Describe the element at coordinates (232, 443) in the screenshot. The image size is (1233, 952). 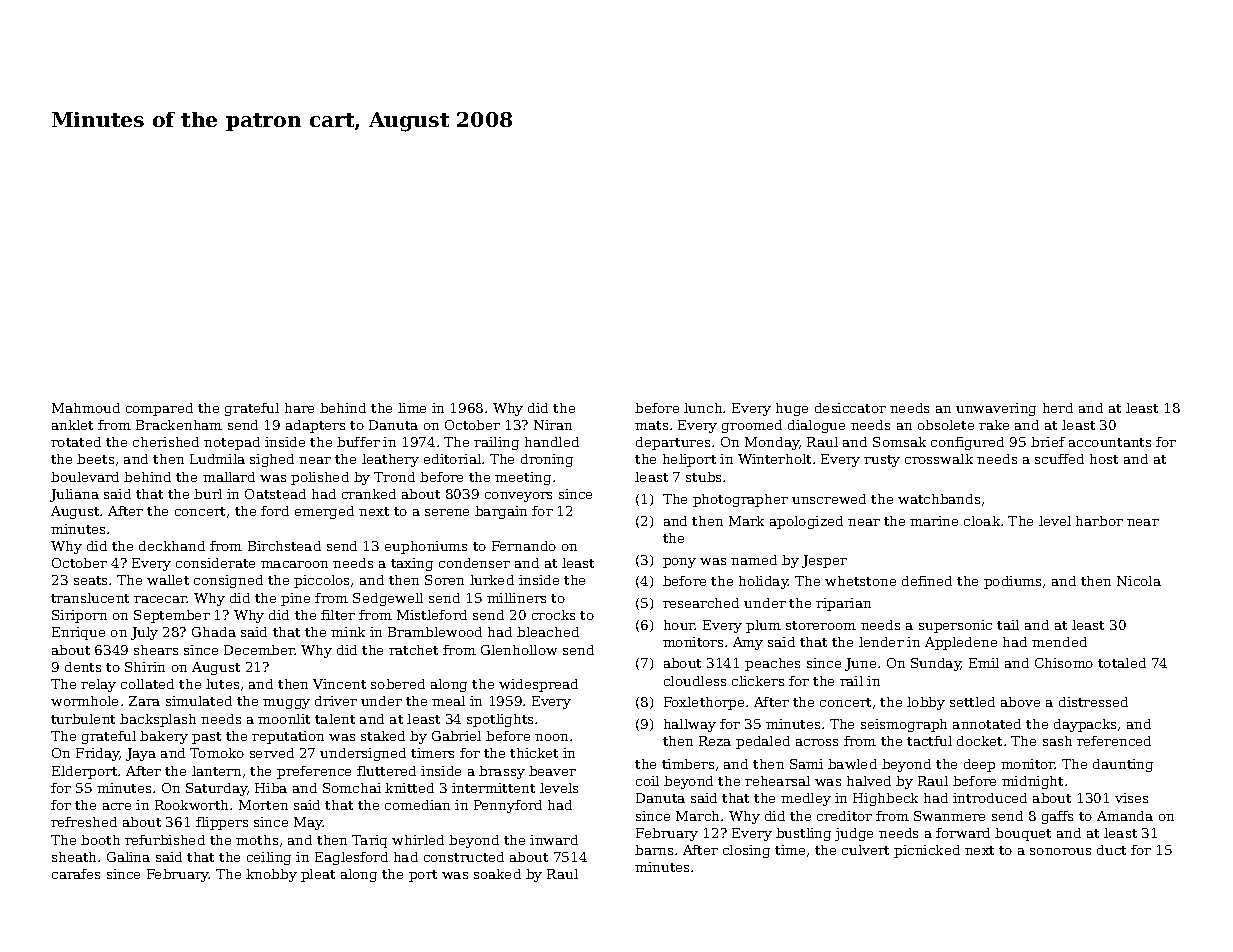
I see `notepad` at that location.
